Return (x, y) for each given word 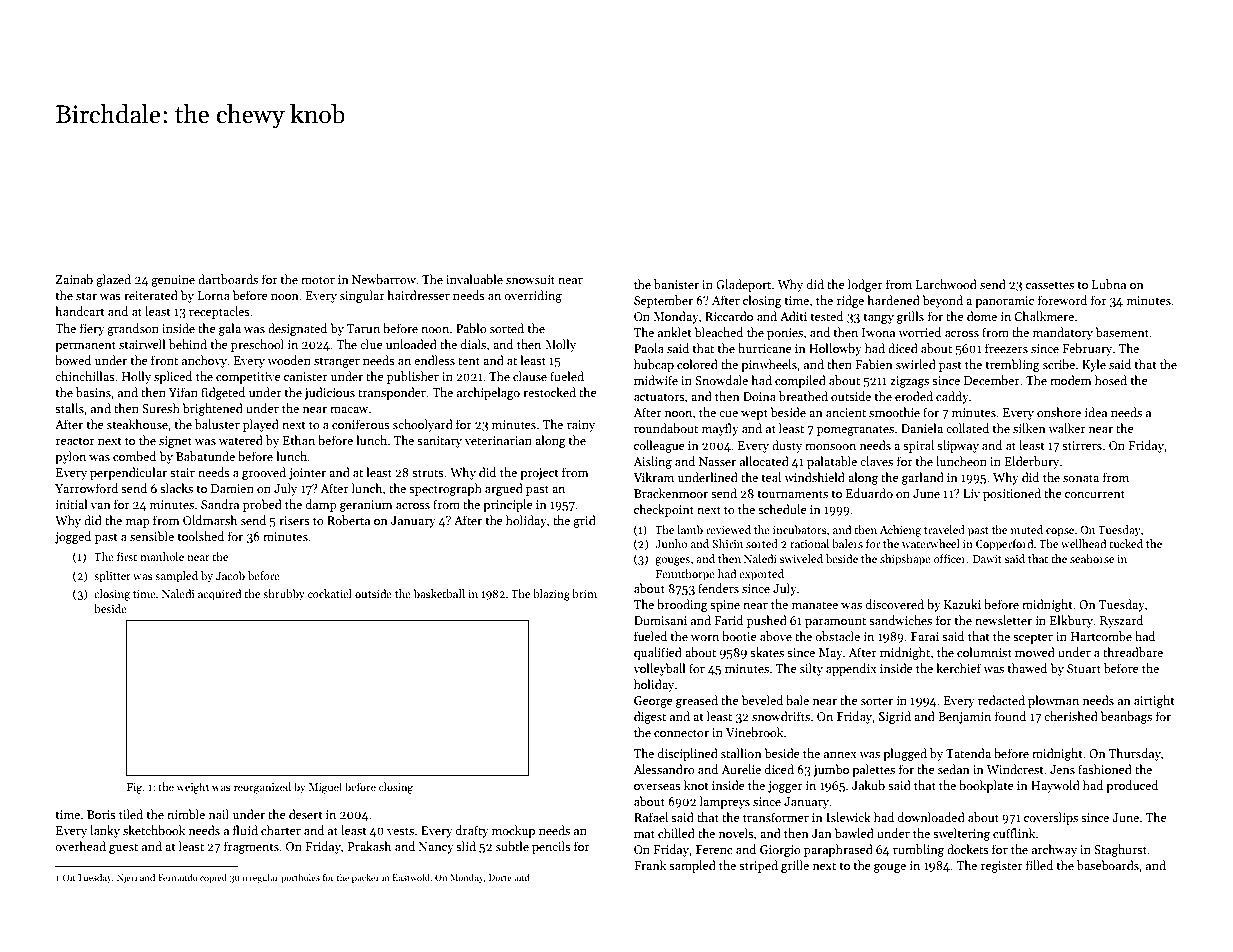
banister (676, 284)
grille (795, 866)
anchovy (204, 361)
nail (219, 814)
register (1002, 867)
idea (1096, 412)
